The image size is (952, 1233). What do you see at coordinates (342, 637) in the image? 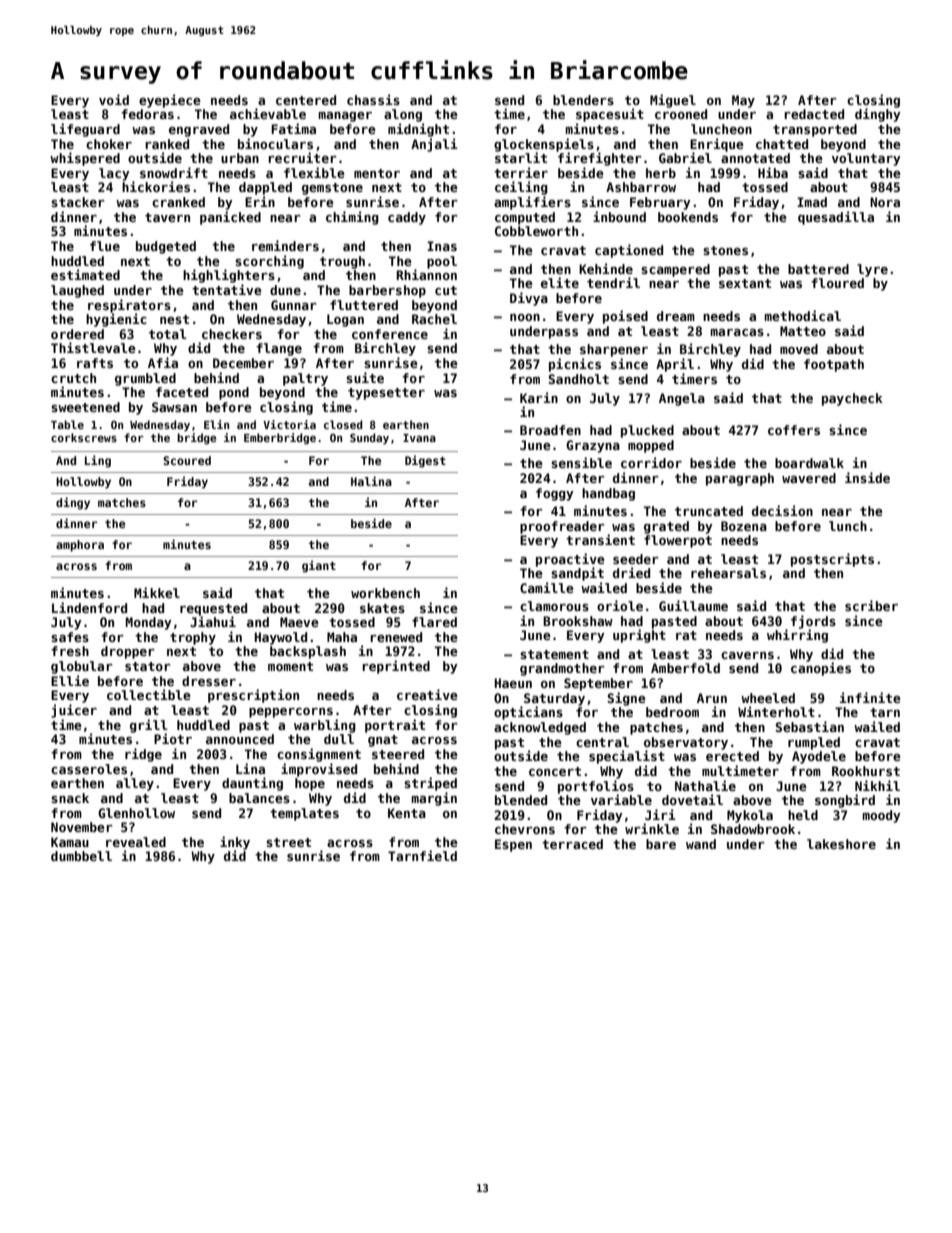
I see `Maha` at bounding box center [342, 637].
